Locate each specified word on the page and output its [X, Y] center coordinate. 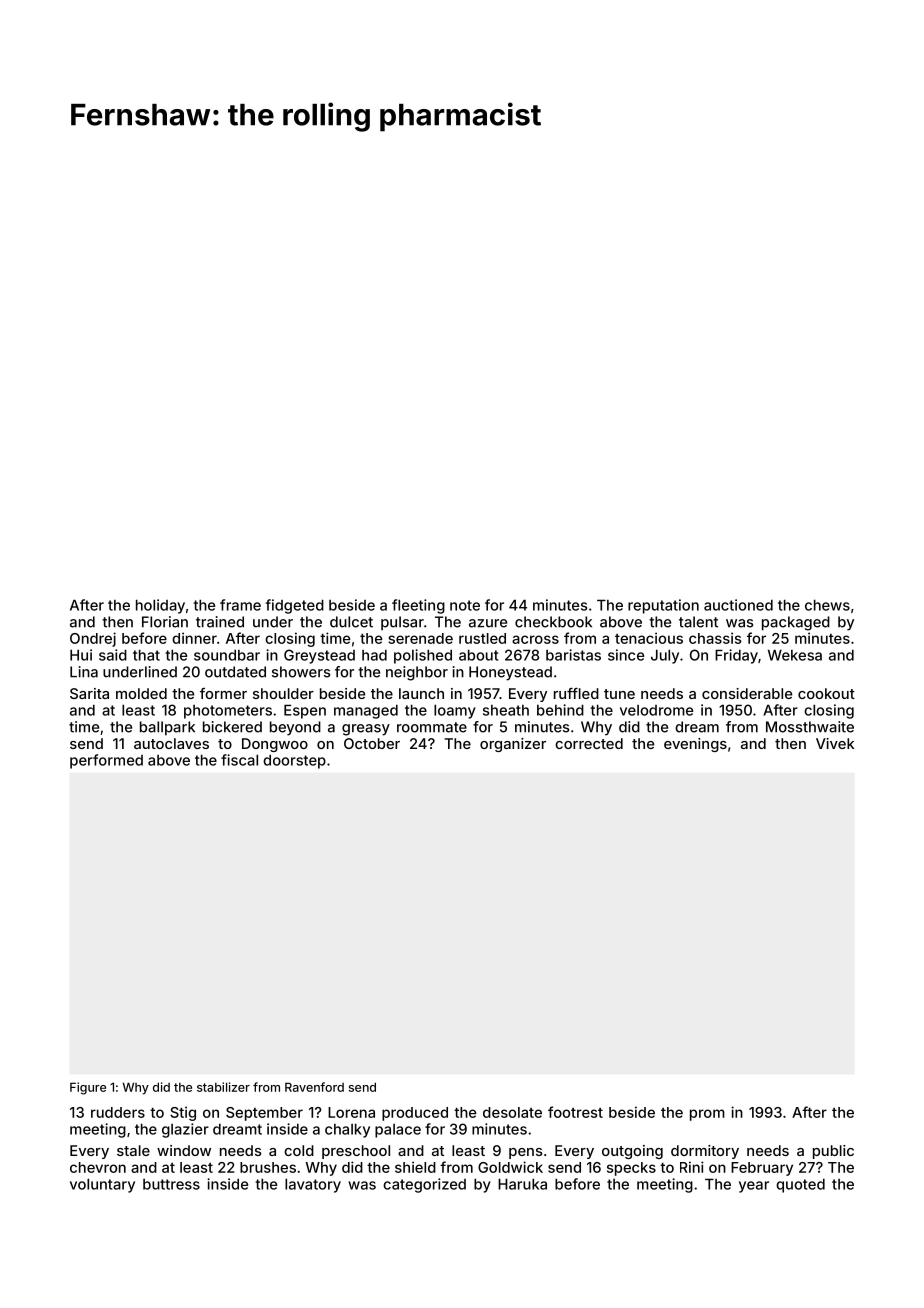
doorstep [294, 761]
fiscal [239, 760]
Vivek [835, 743]
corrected [589, 743]
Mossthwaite [810, 727]
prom [707, 1115]
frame [240, 605]
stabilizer [223, 1087]
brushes [268, 1167]
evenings [695, 745]
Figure [88, 1088]
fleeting [418, 606]
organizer [513, 745]
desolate [512, 1112]
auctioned [738, 605]
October [372, 743]
